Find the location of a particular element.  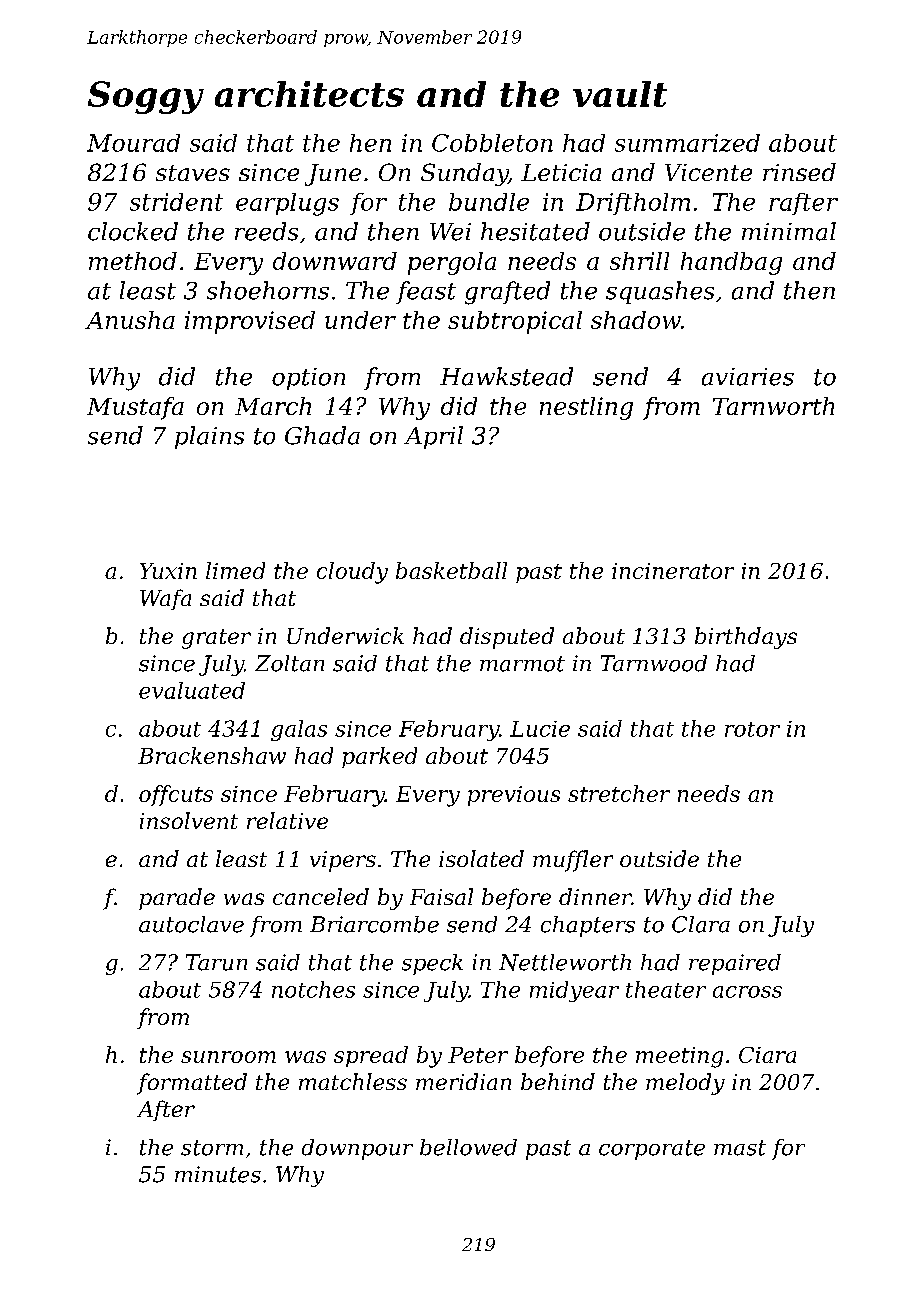

canceled is located at coordinates (321, 896).
